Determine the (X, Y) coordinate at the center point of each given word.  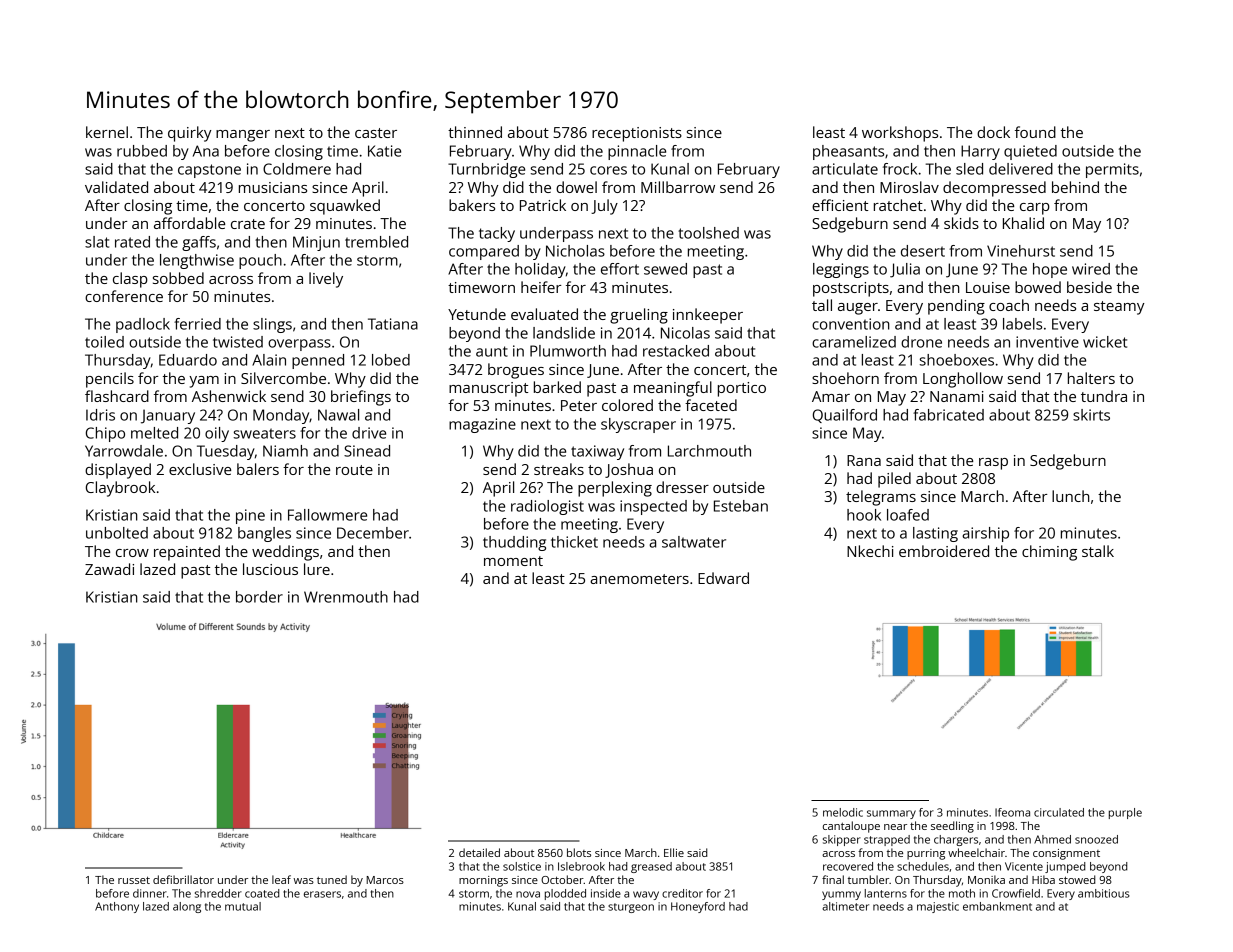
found (1035, 132)
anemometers (639, 579)
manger (243, 136)
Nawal (338, 415)
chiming (1049, 553)
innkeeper (708, 316)
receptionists (637, 134)
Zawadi (109, 569)
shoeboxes (957, 360)
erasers (322, 894)
